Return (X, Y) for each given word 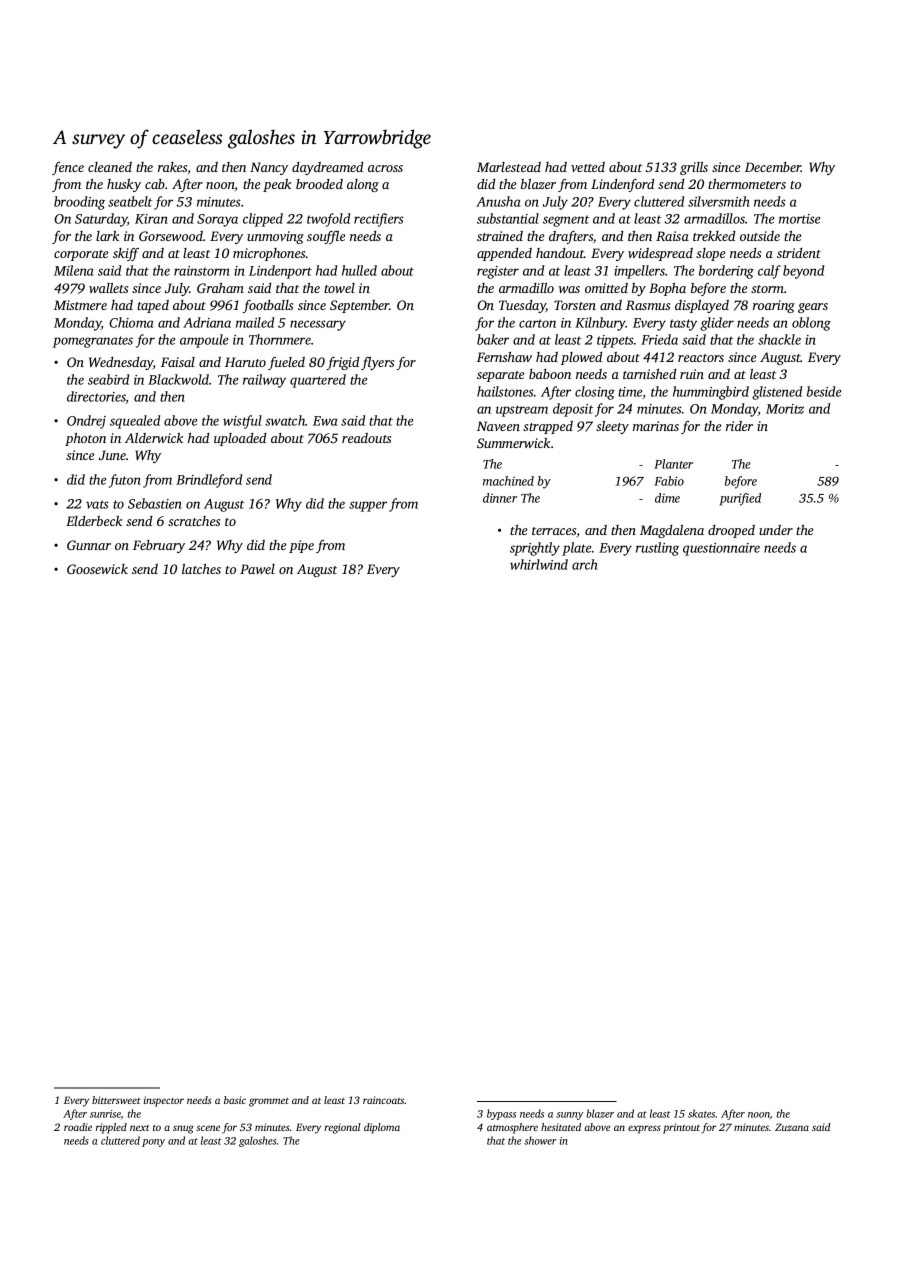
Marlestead (509, 167)
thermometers (747, 184)
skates (701, 1113)
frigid (343, 363)
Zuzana (792, 1127)
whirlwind (539, 564)
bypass (501, 1114)
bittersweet (116, 1100)
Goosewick (97, 569)
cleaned (110, 167)
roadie (78, 1127)
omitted (606, 288)
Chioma (131, 322)
